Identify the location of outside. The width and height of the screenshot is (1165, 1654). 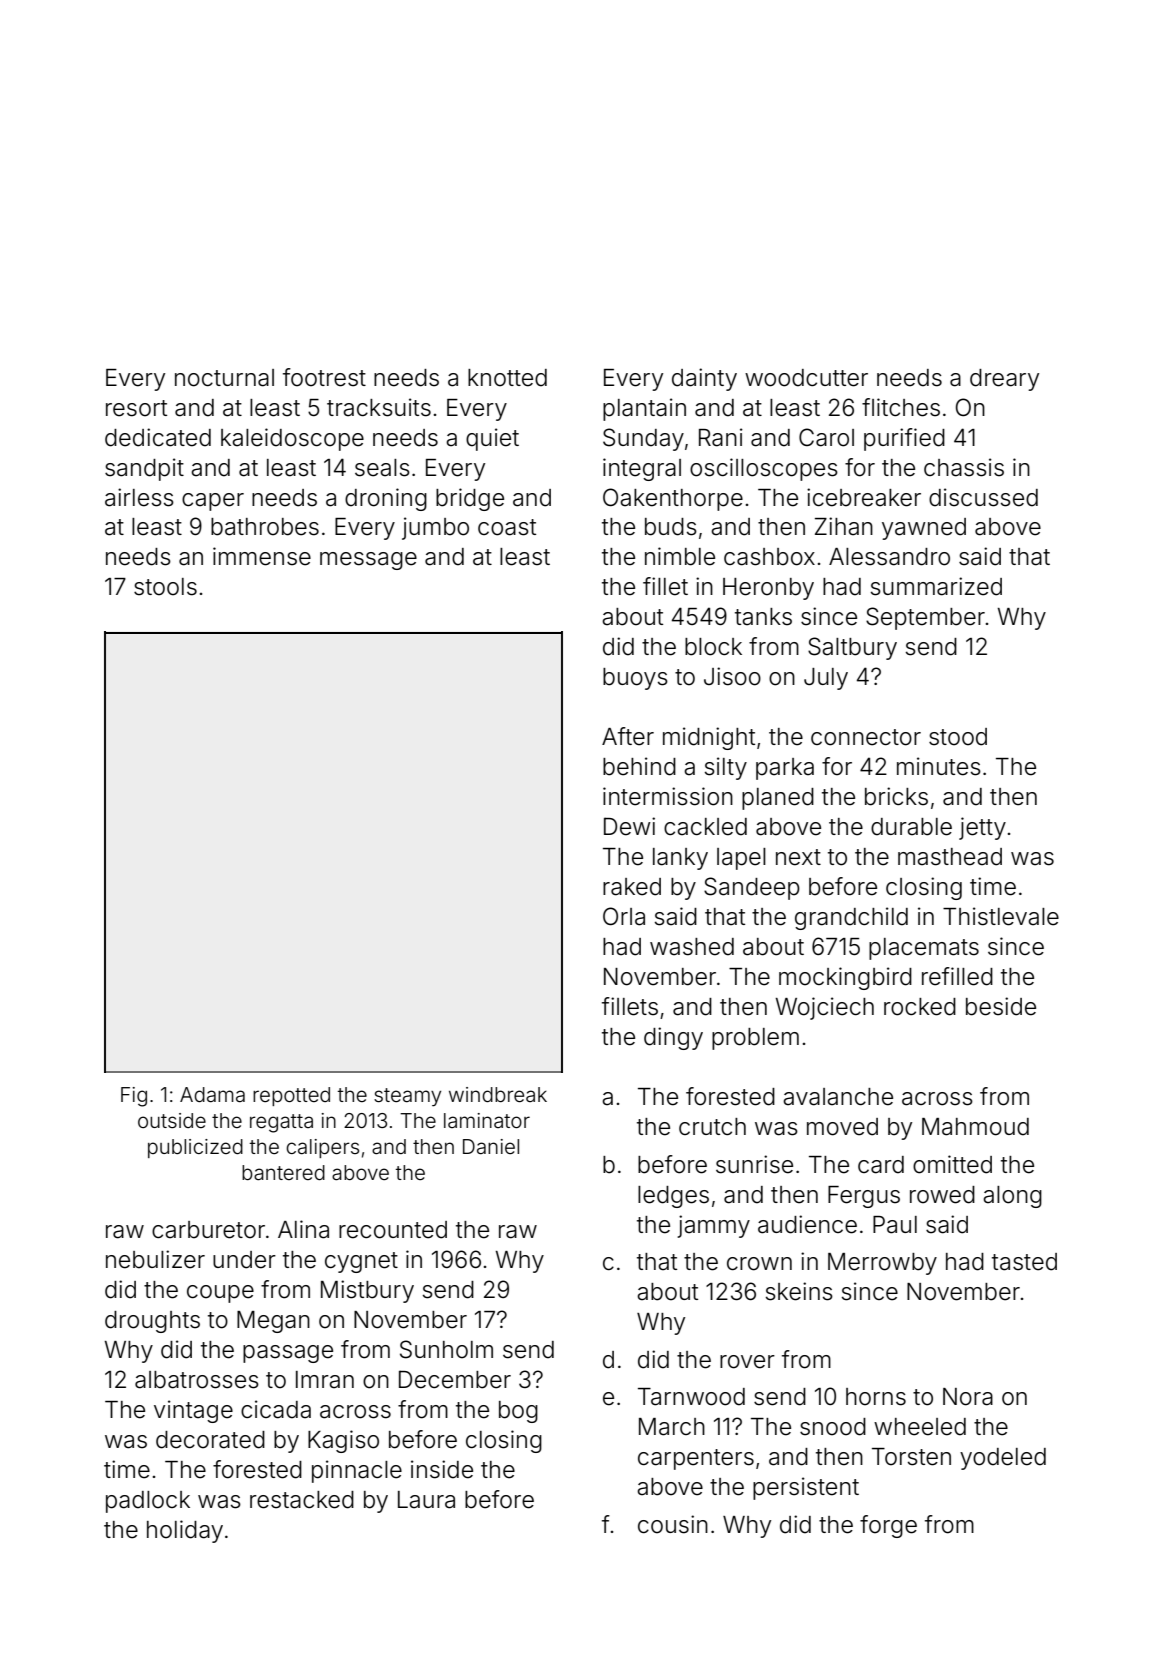
(172, 1120).
